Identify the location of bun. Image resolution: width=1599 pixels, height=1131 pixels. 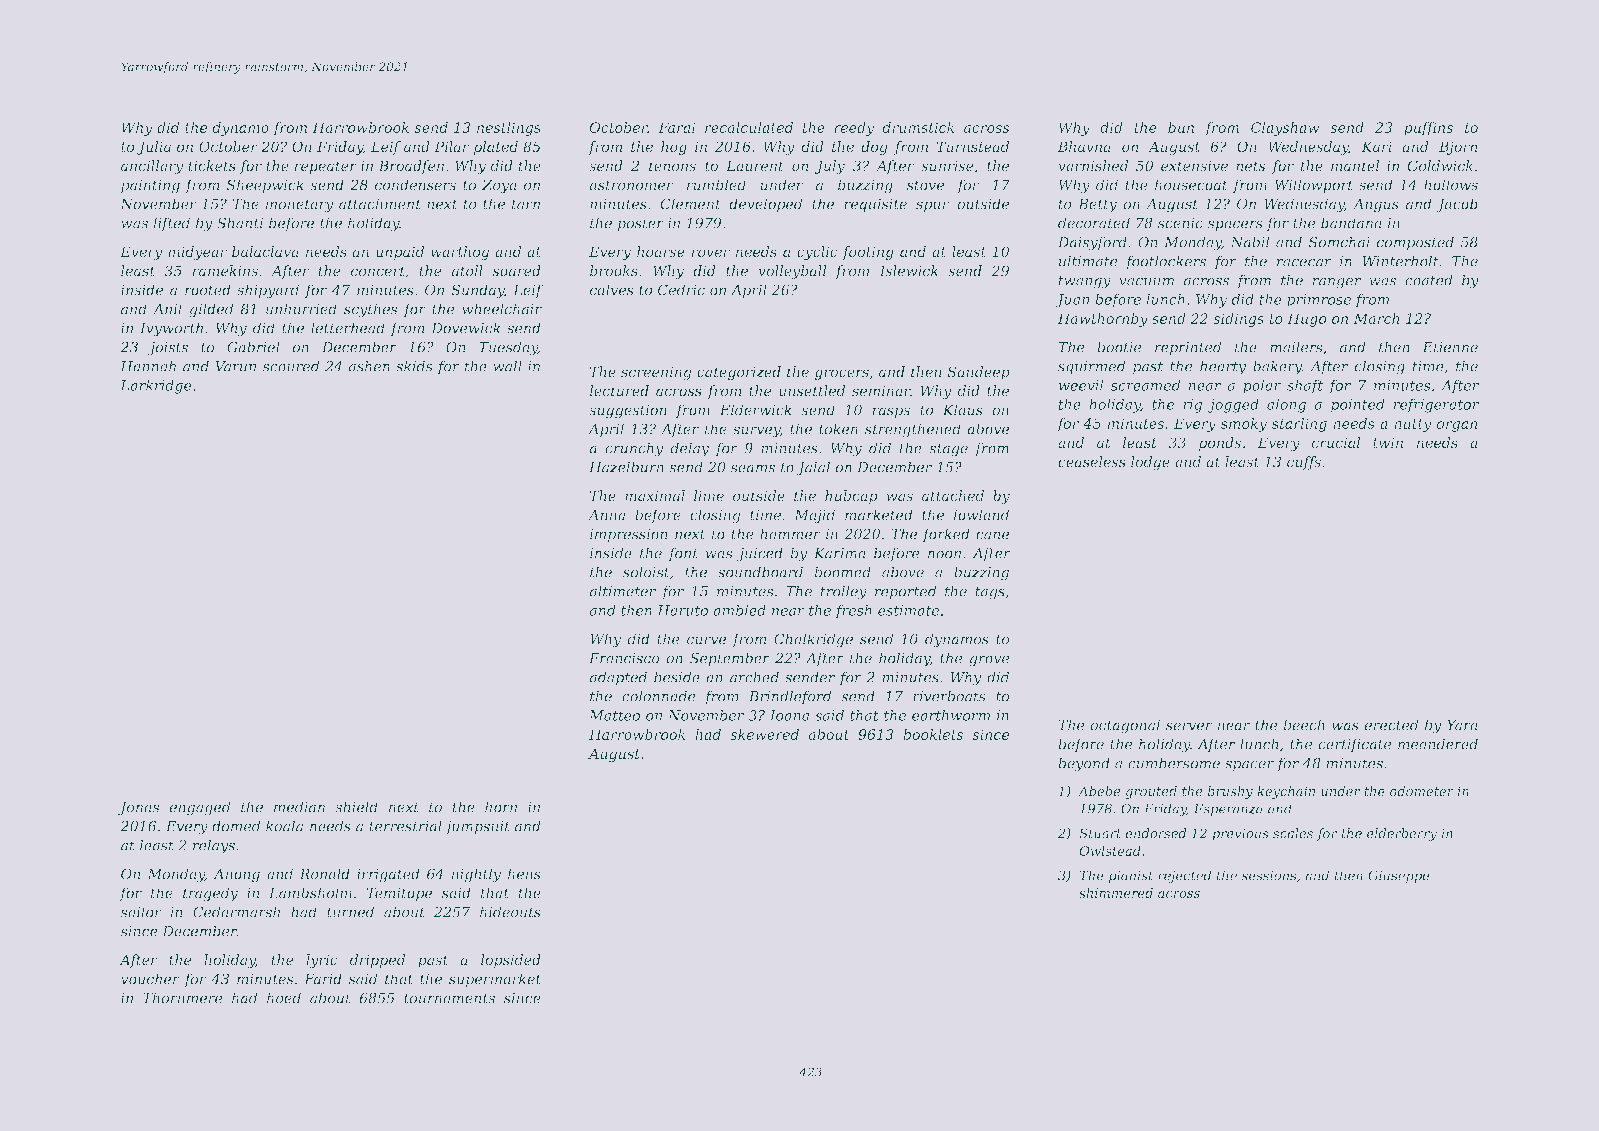
(1181, 127).
